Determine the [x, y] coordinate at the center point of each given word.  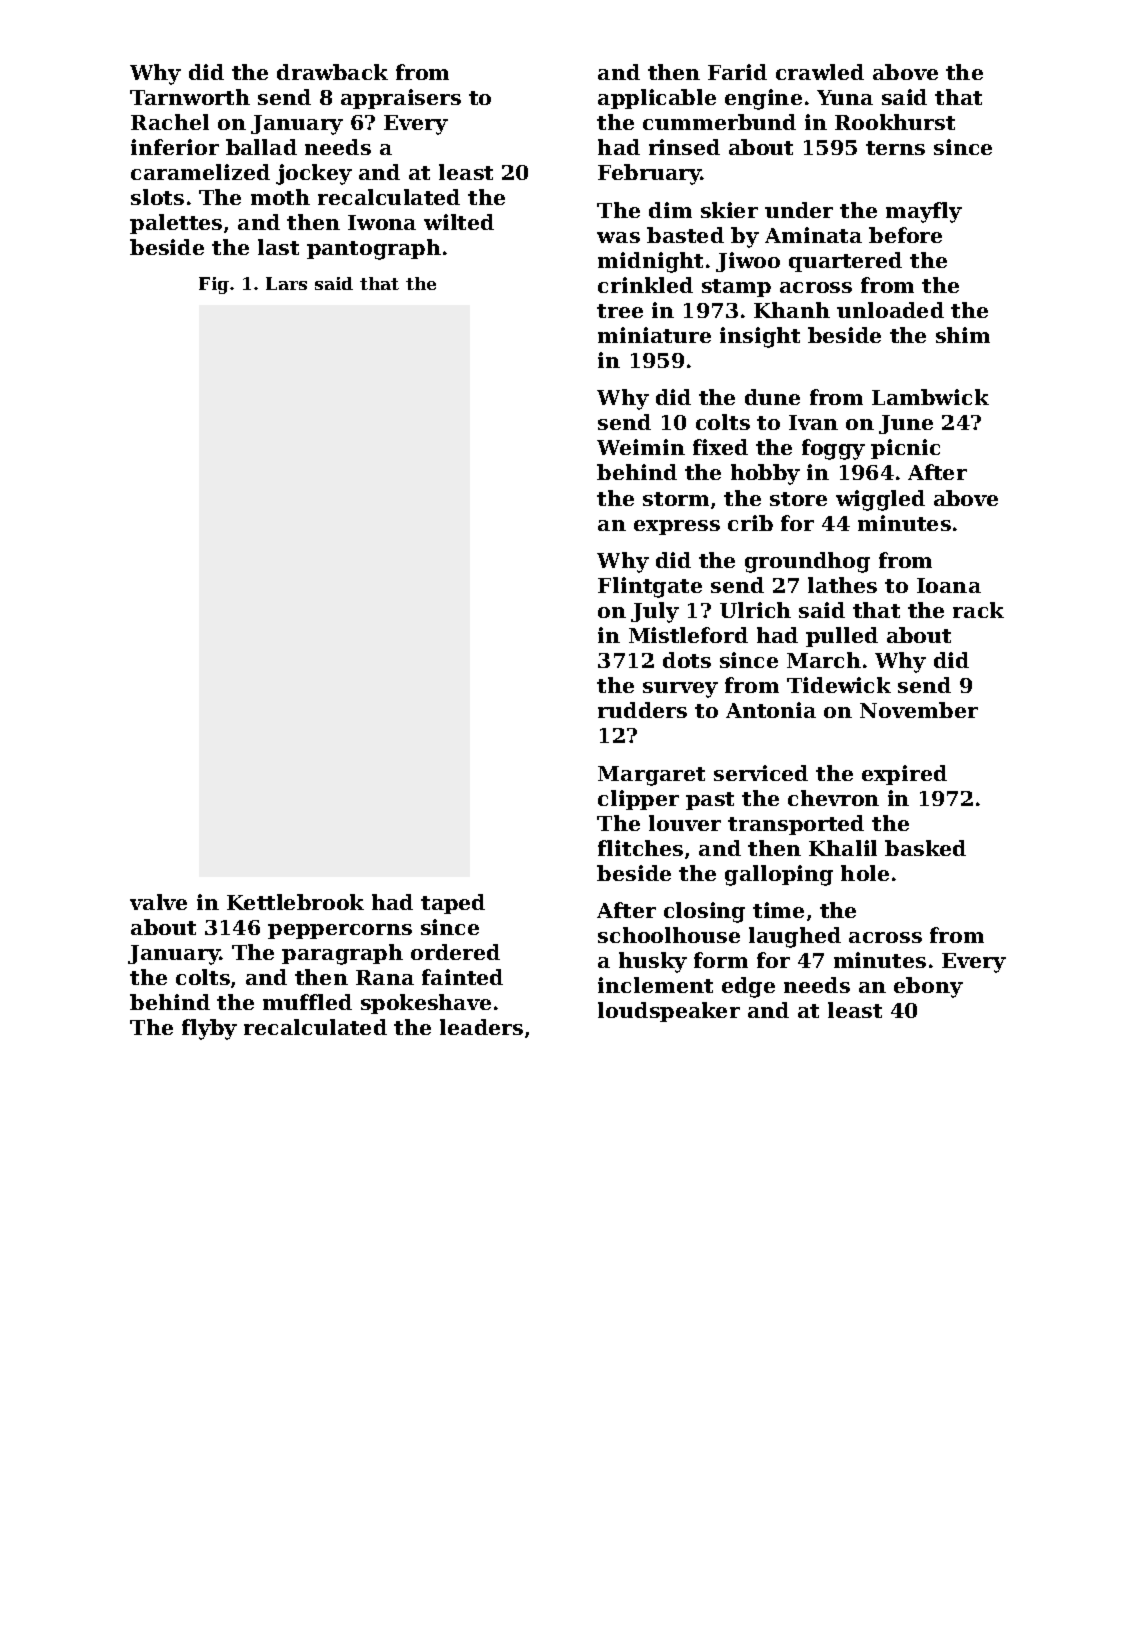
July [655, 612]
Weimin [641, 447]
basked [925, 848]
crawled [820, 72]
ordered [455, 952]
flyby [209, 1029]
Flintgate [650, 587]
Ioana [949, 585]
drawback [332, 72]
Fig [214, 285]
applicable [657, 99]
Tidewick [839, 685]
